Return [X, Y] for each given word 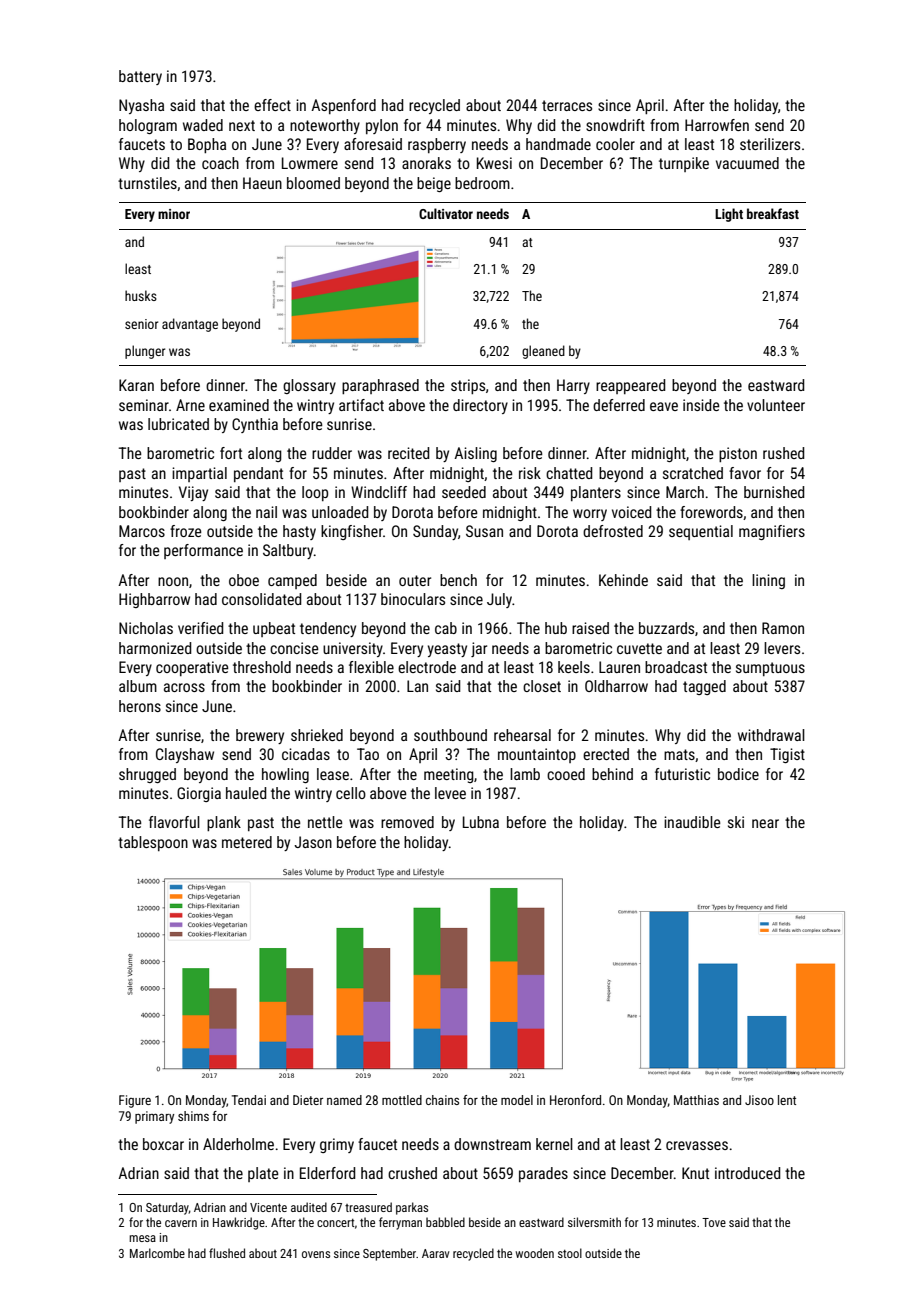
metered [247, 842]
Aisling [475, 454]
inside [701, 405]
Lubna [481, 822]
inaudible [692, 822]
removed [407, 822]
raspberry [437, 145]
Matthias [696, 1100]
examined [239, 405]
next [242, 125]
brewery [260, 736]
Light [729, 215]
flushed [227, 1253]
